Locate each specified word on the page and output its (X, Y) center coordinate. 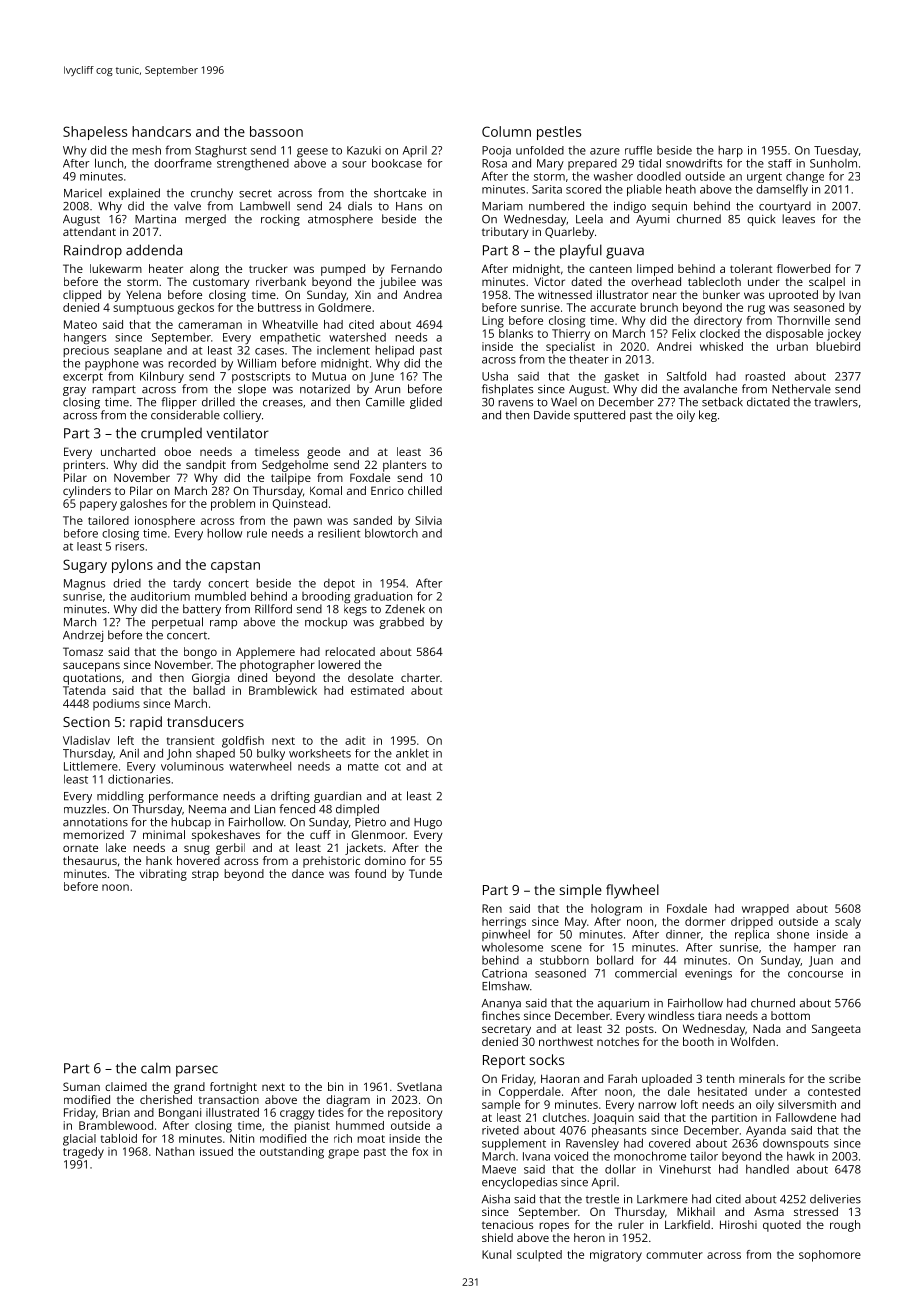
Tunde (425, 873)
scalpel (827, 283)
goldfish (243, 742)
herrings (504, 923)
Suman (81, 1086)
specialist (570, 348)
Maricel (83, 193)
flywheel (632, 891)
